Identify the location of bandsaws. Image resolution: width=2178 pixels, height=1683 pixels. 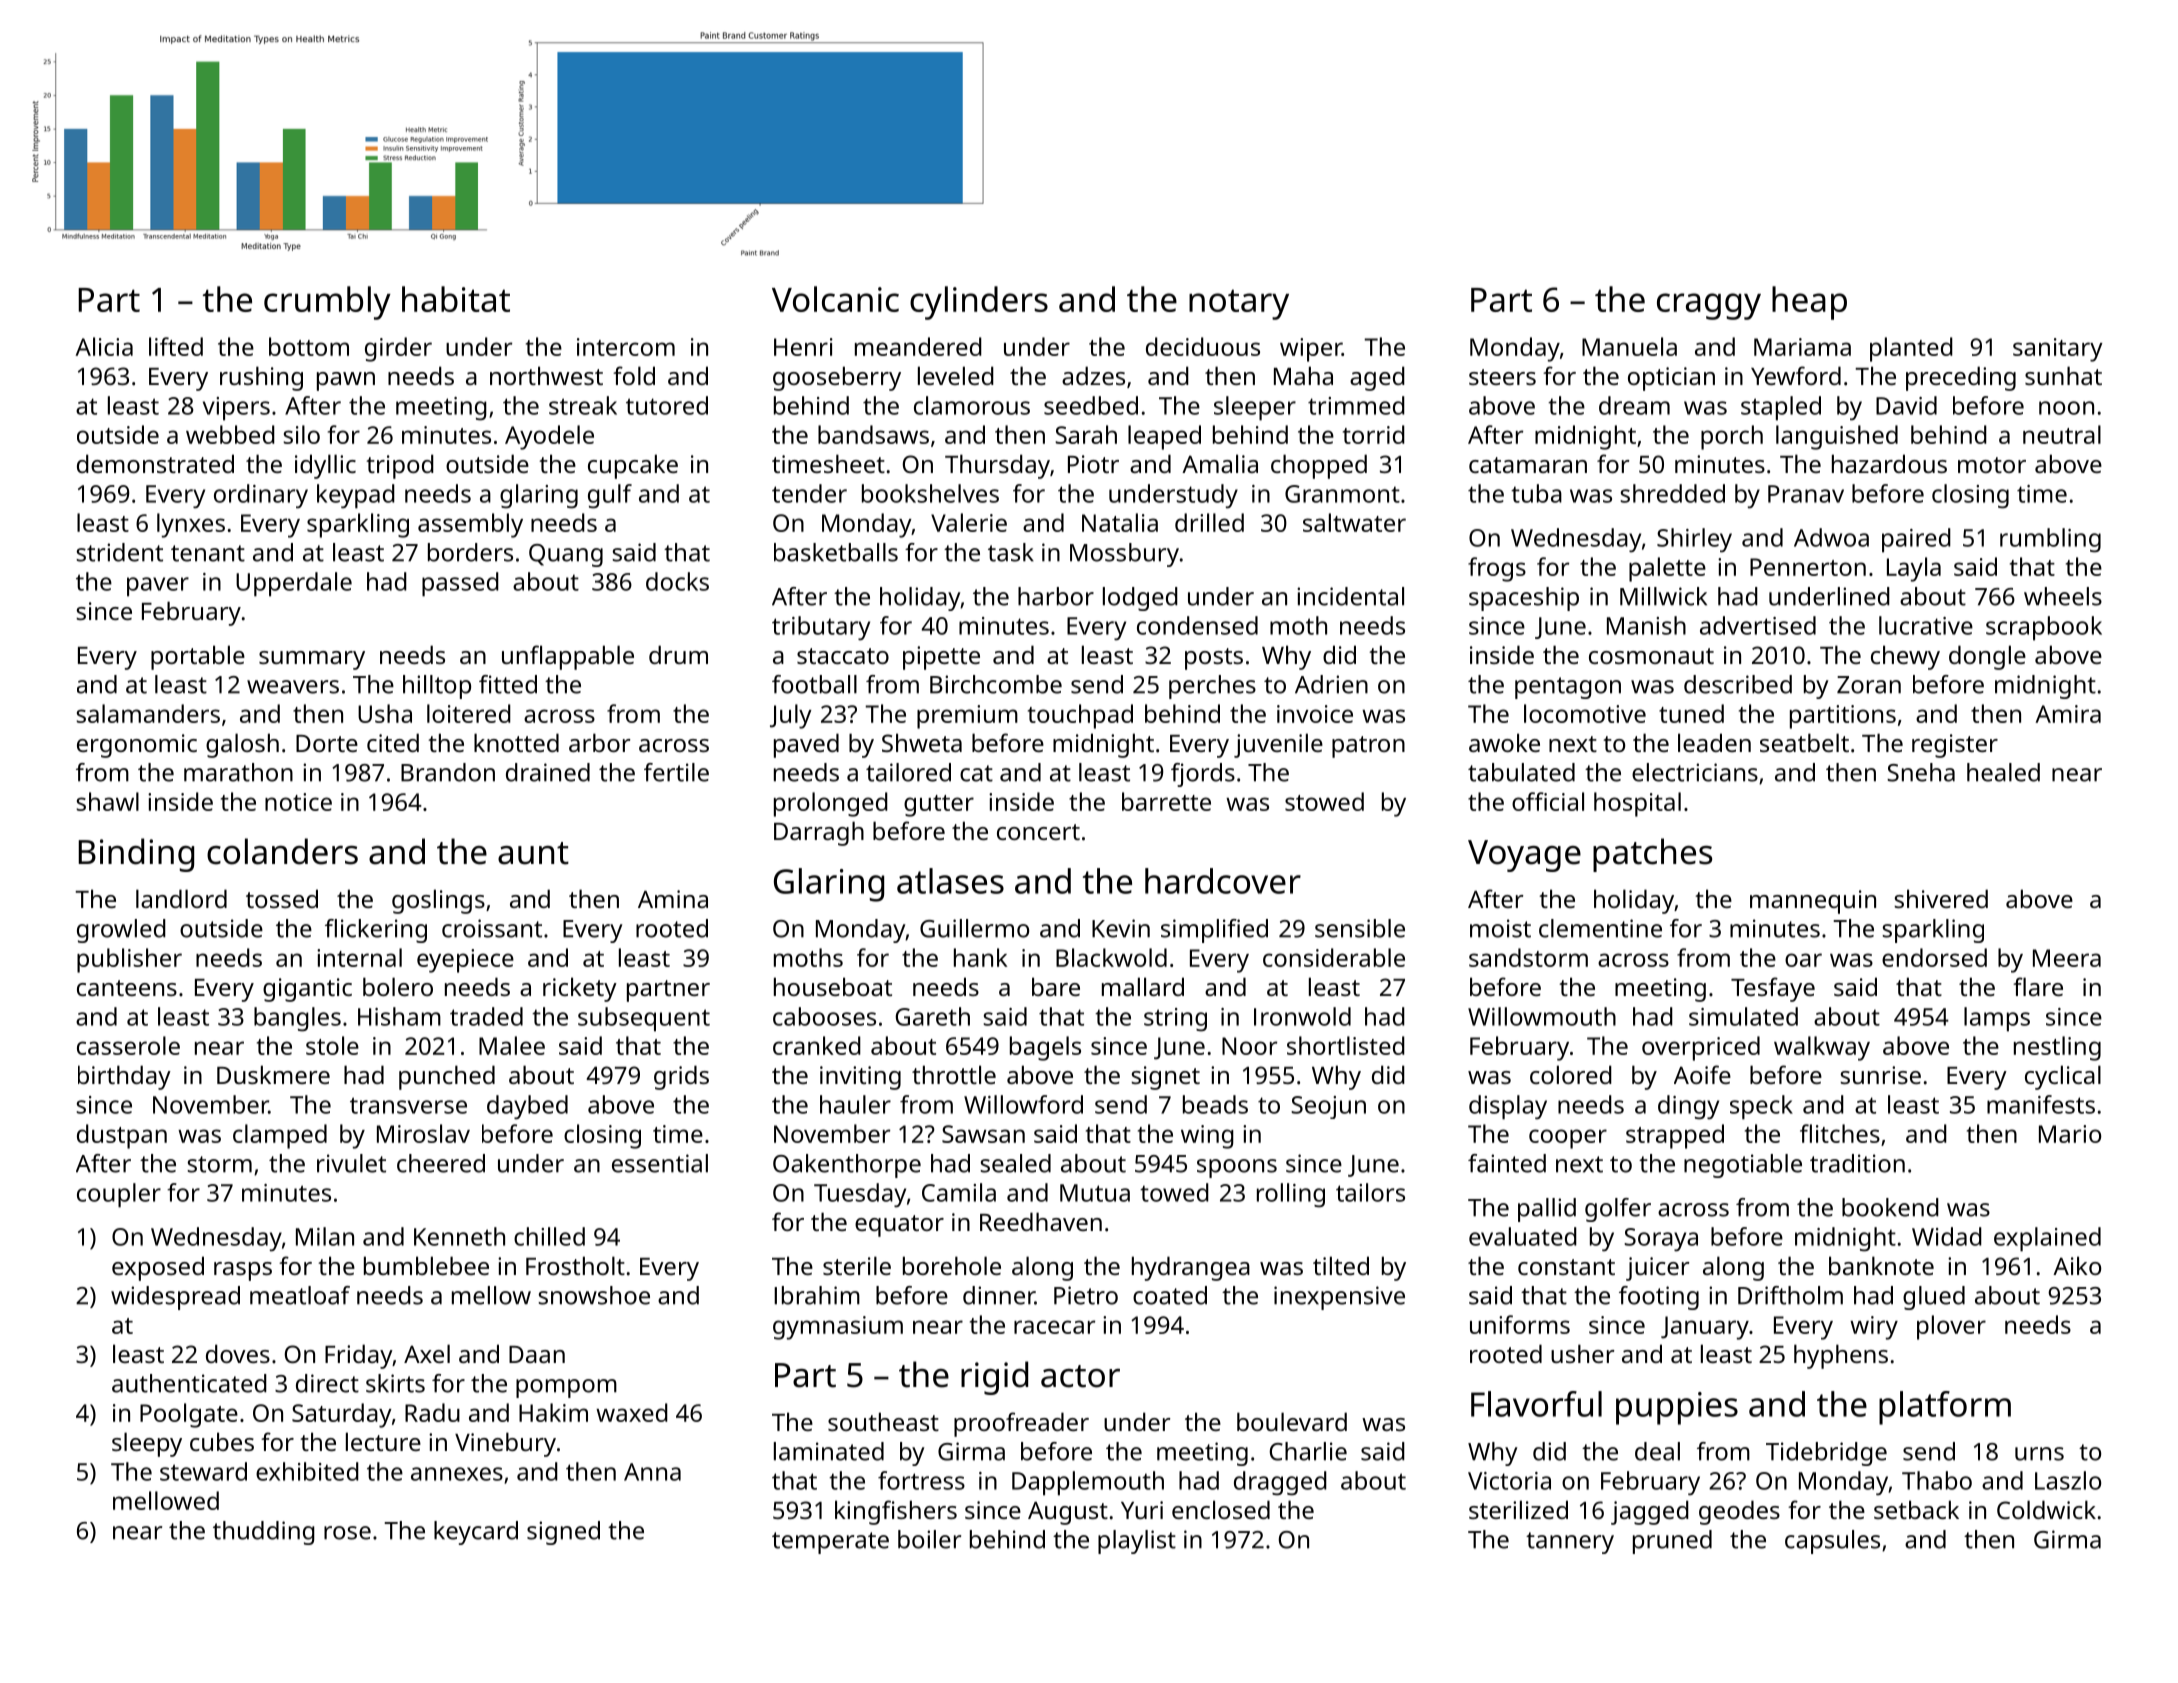
(873, 434).
